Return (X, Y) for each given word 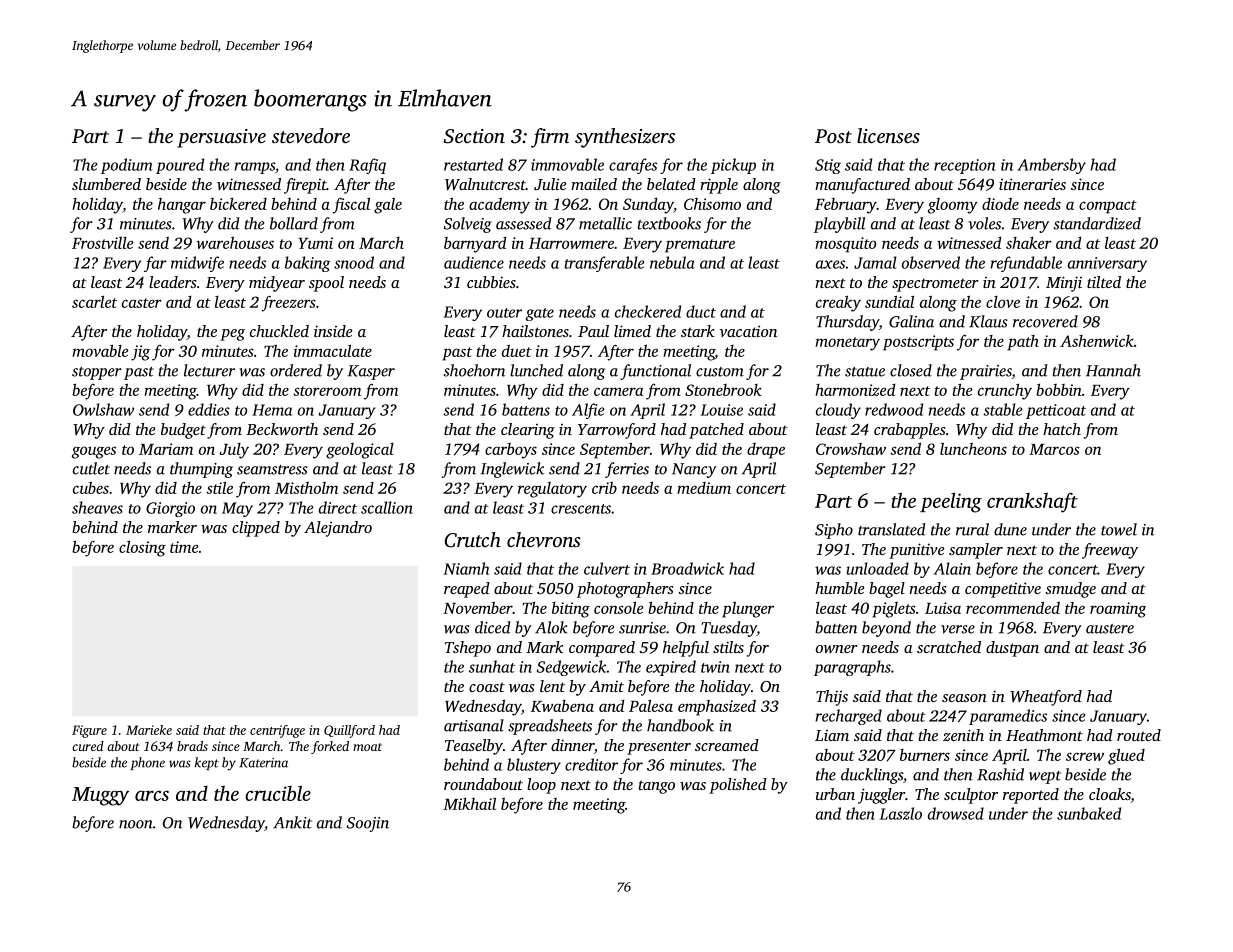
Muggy (100, 796)
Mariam (166, 449)
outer (504, 313)
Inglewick (512, 470)
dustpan (1012, 649)
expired (671, 668)
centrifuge (277, 731)
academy (499, 206)
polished (738, 786)
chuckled (279, 331)
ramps (255, 168)
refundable (1026, 264)
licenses (888, 135)
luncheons (973, 448)
